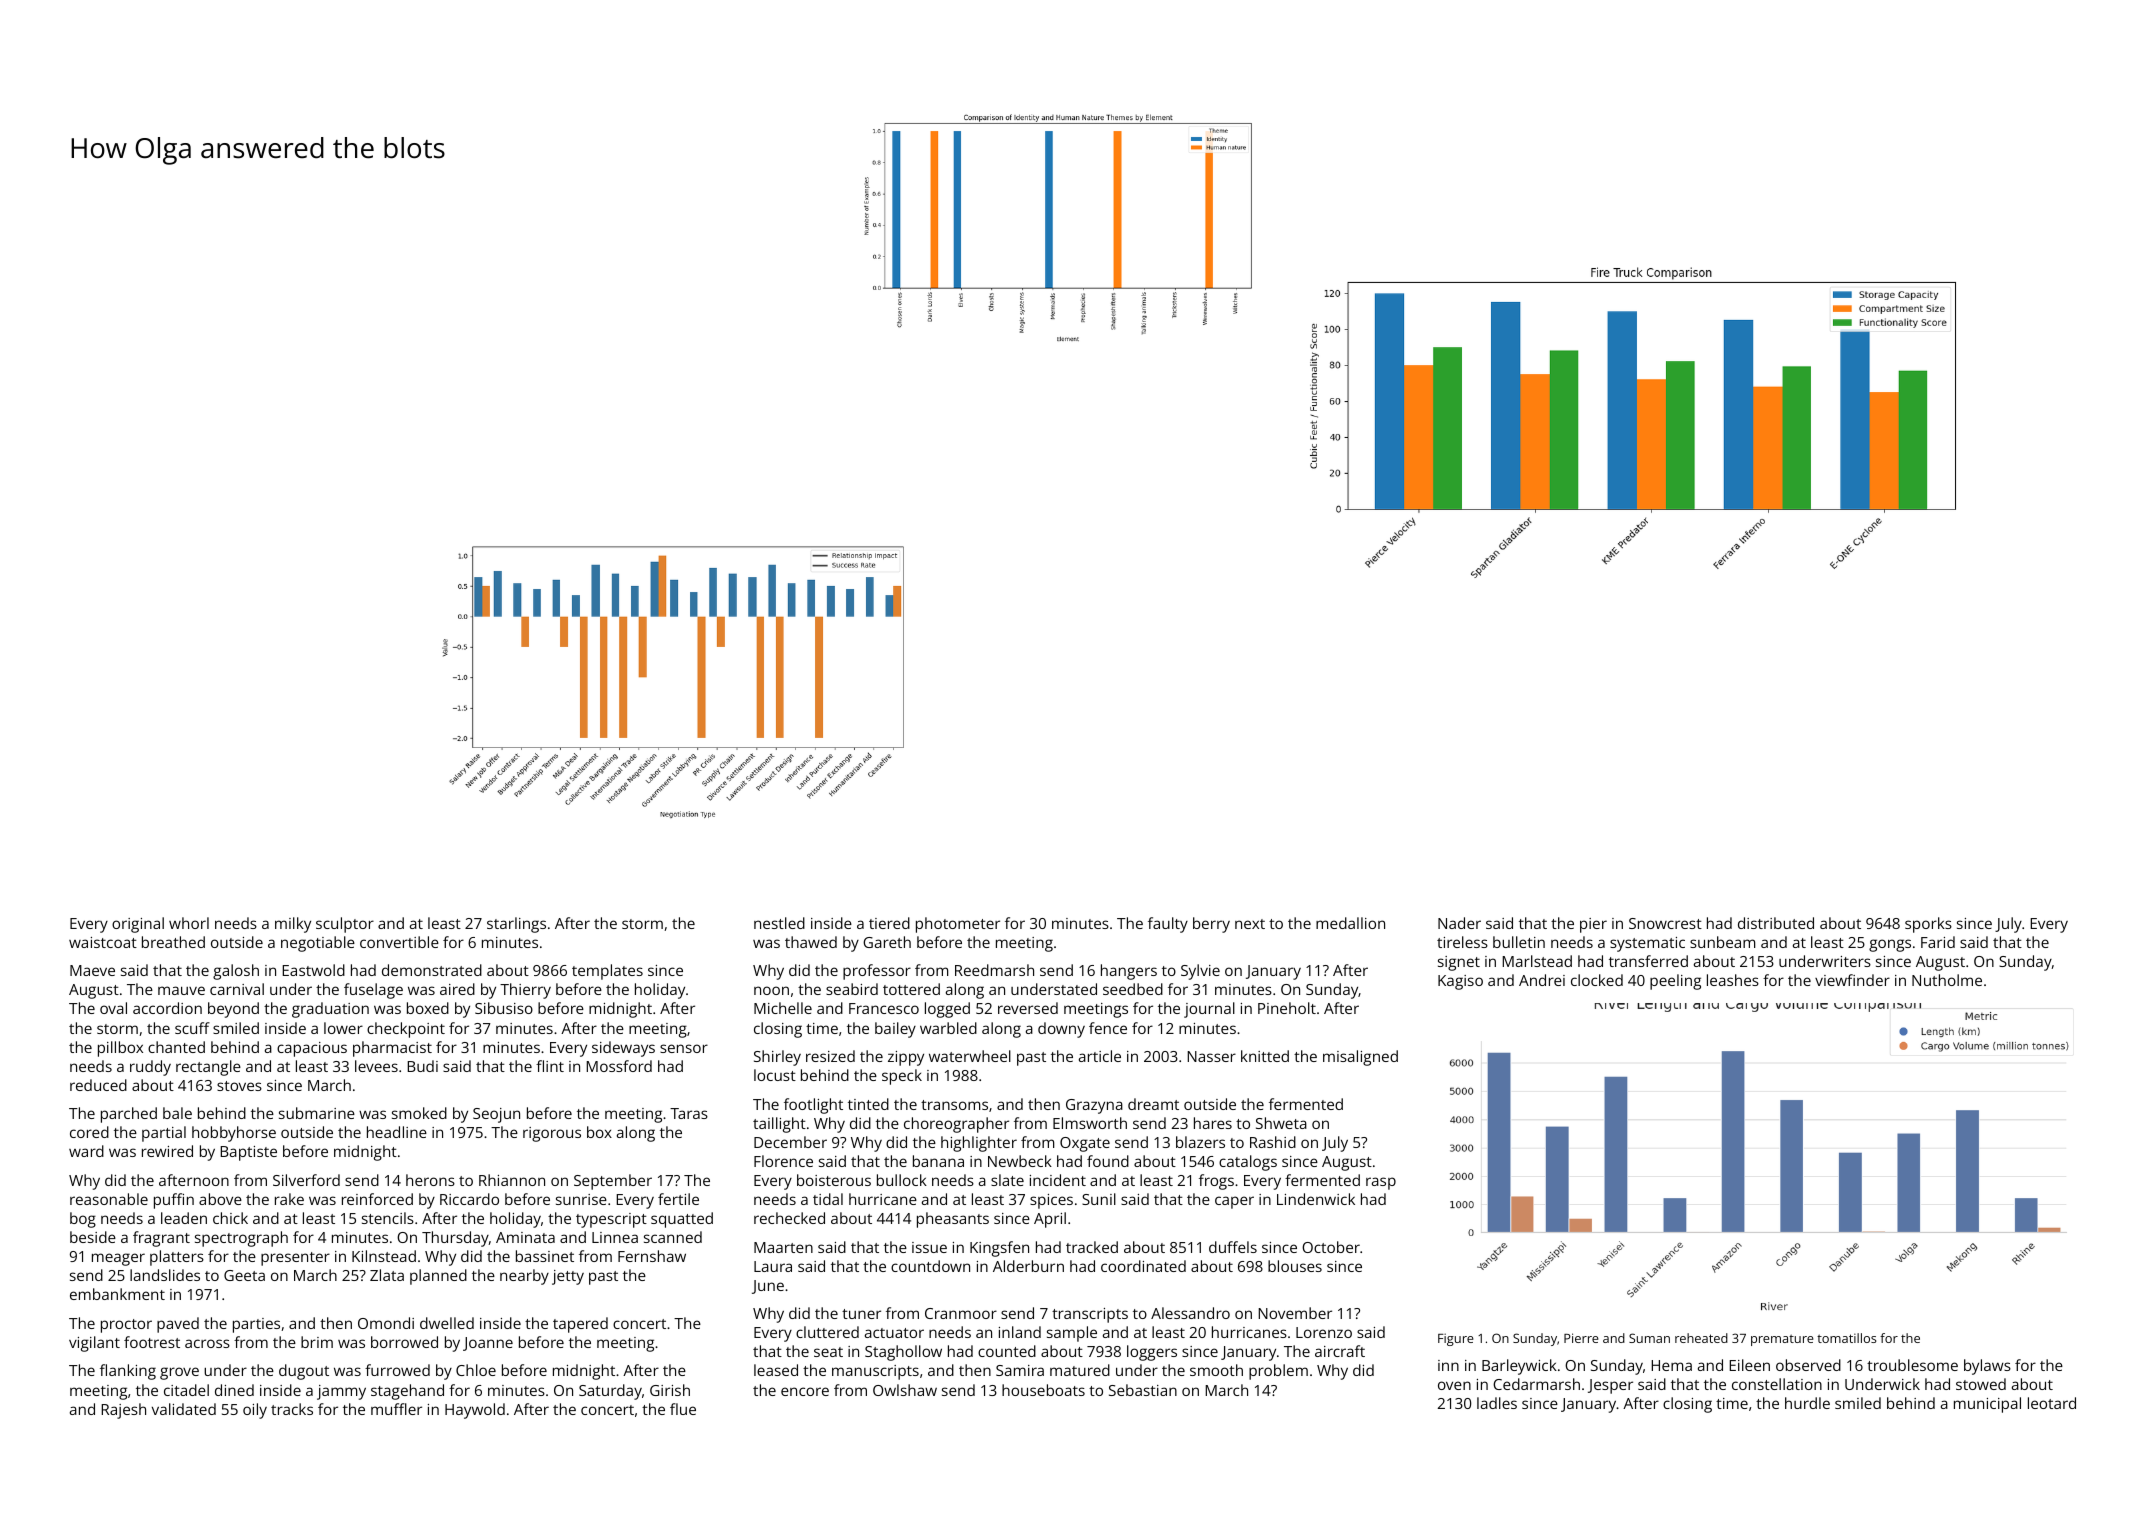  What do you see at coordinates (525, 991) in the screenshot?
I see `Thierry` at bounding box center [525, 991].
